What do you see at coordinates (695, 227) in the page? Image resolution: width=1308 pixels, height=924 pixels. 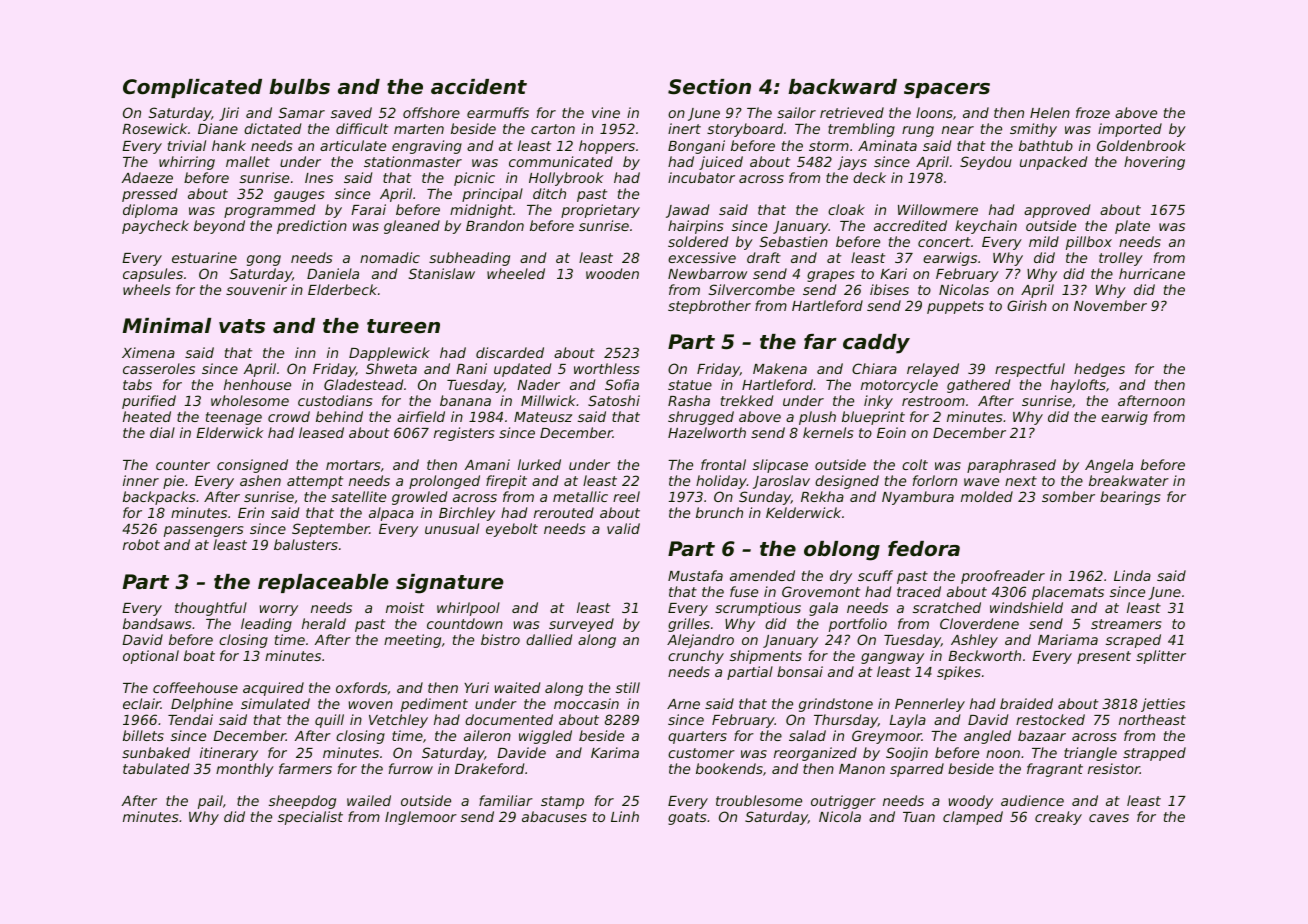 I see `hairpins` at bounding box center [695, 227].
